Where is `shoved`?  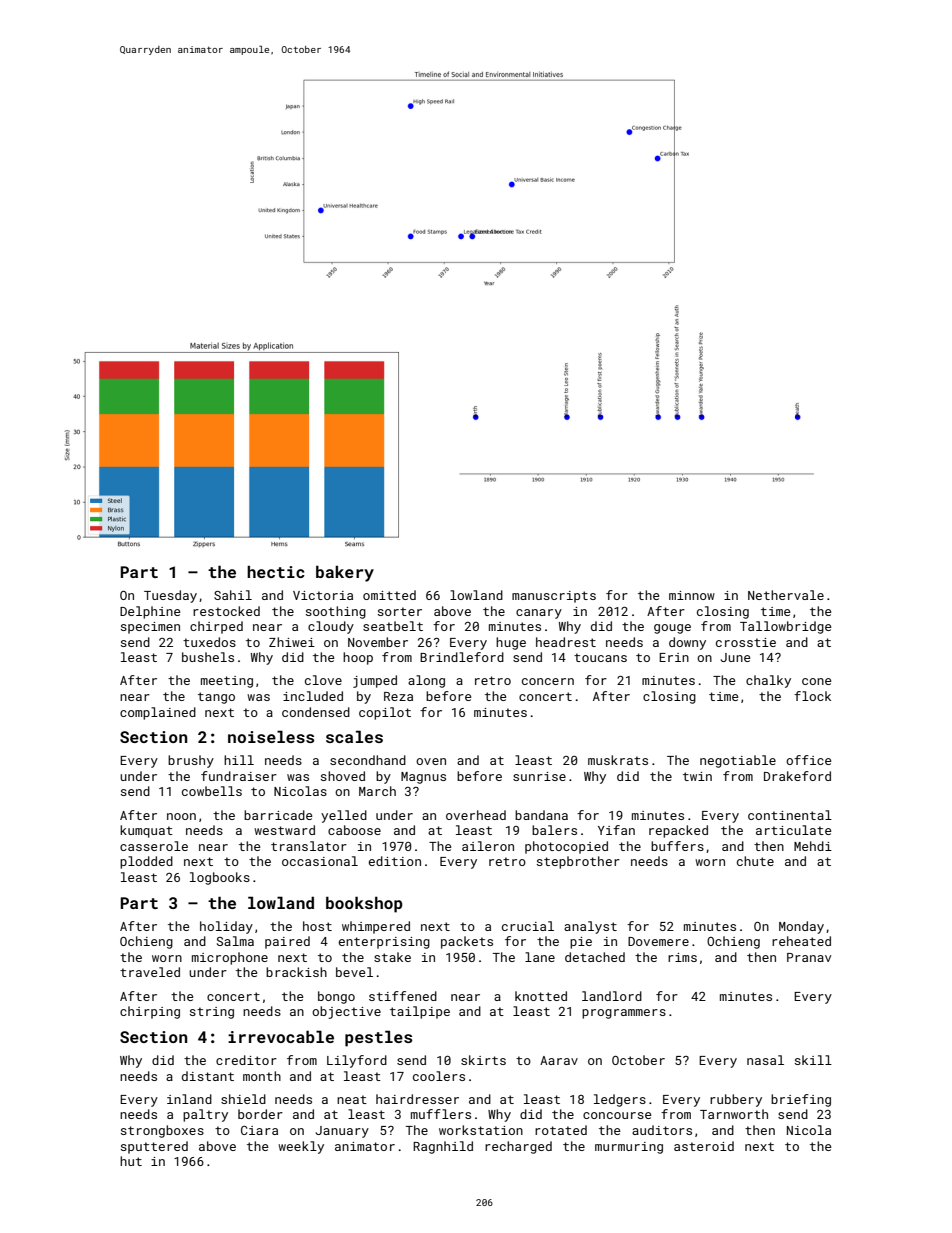 shoved is located at coordinates (343, 776).
